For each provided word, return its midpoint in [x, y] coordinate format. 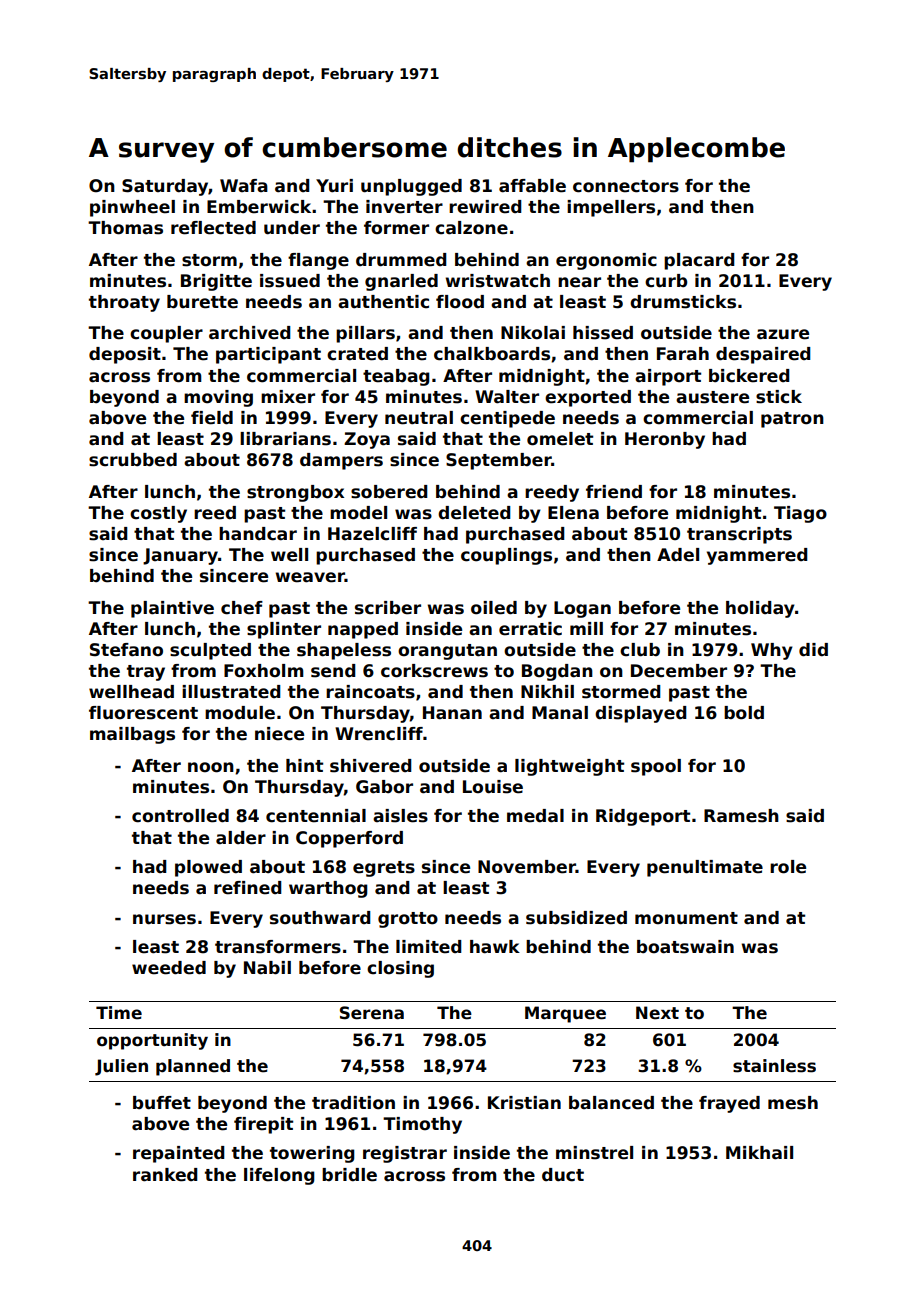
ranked [165, 1175]
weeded [169, 968]
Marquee [565, 1014]
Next [657, 1013]
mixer [288, 397]
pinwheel [132, 208]
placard [699, 261]
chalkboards [492, 354]
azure [783, 334]
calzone [471, 228]
